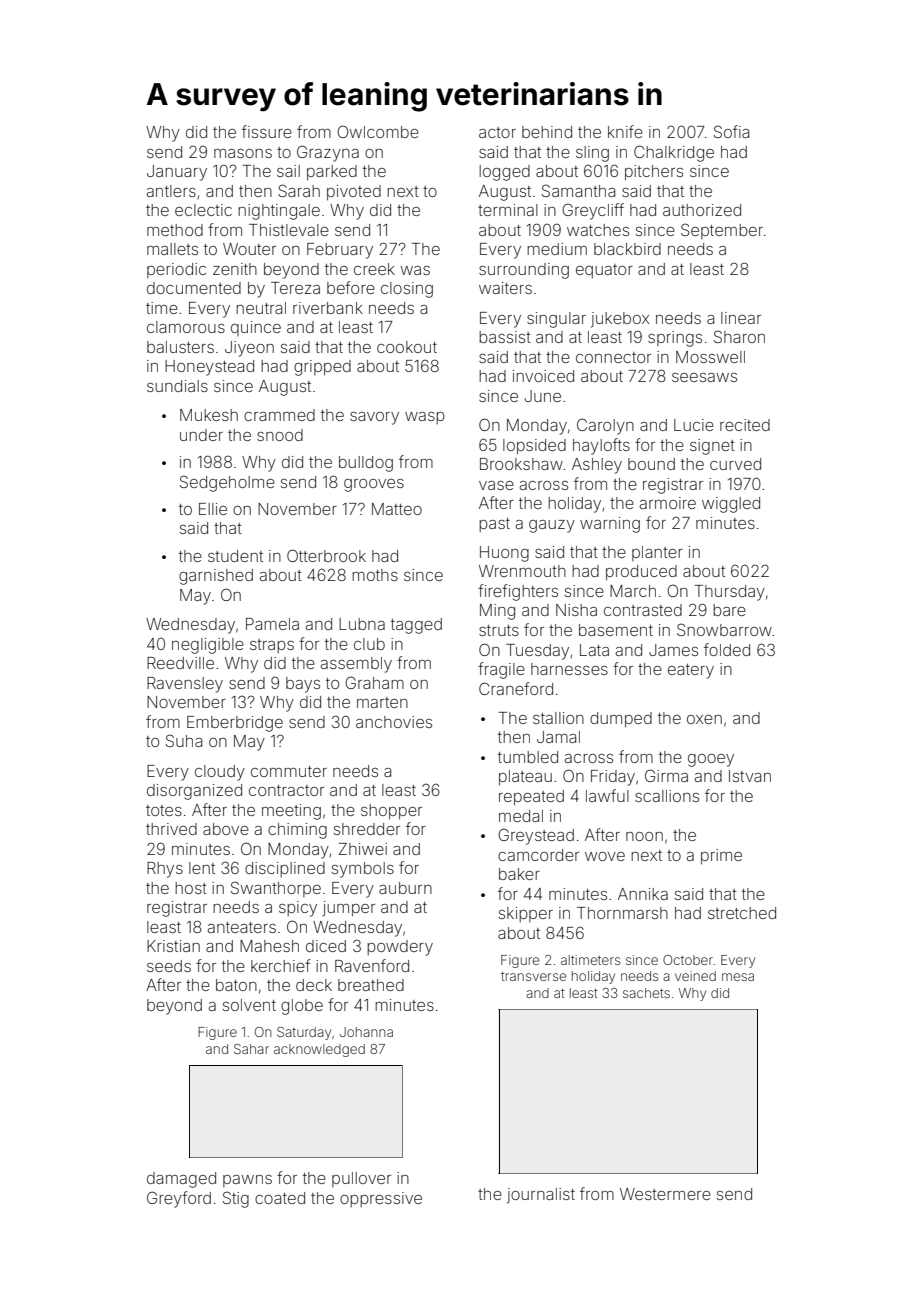 The width and height of the page is (924, 1314). Describe the element at coordinates (326, 946) in the page. I see `diced` at that location.
